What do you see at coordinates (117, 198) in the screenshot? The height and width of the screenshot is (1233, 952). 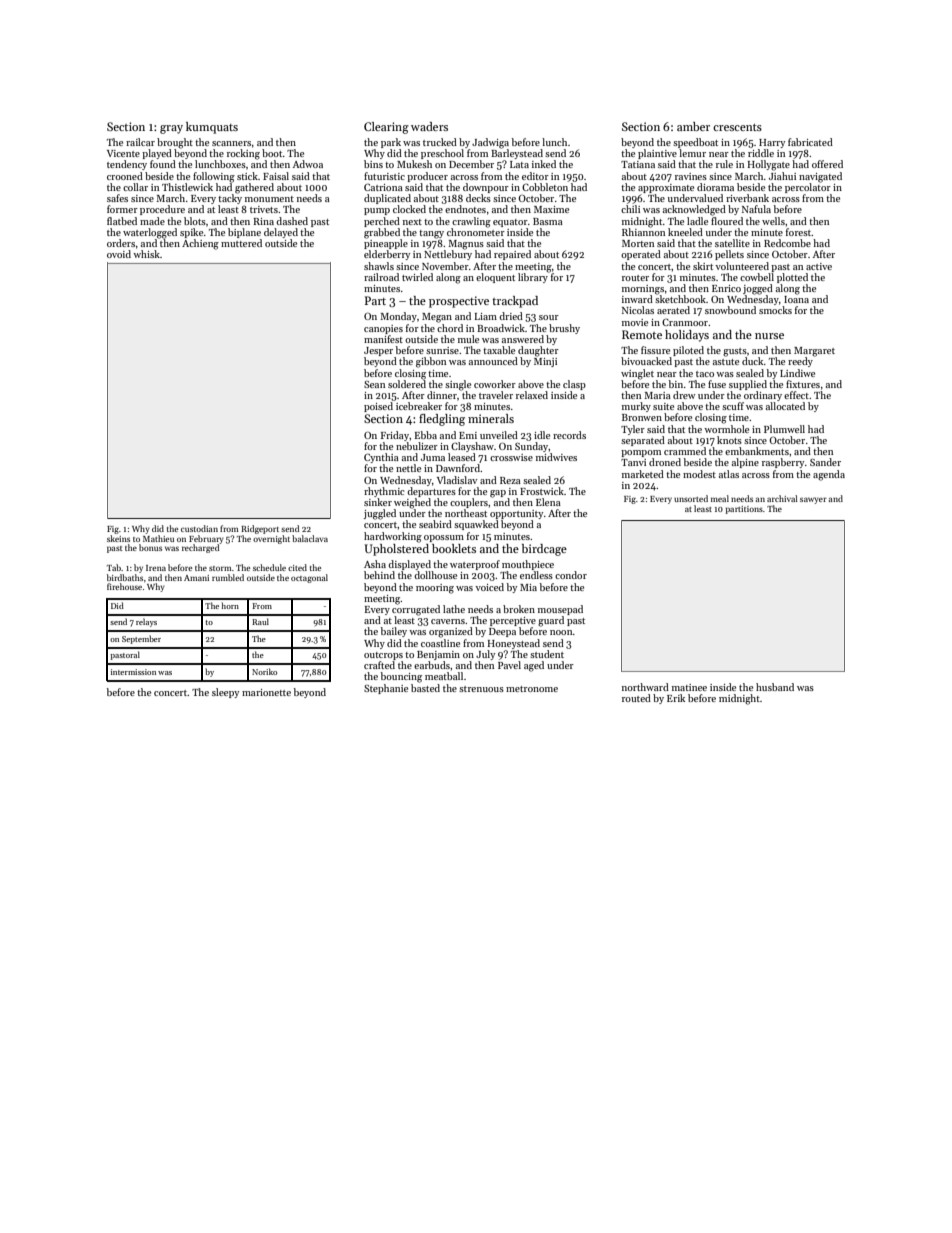 I see `safes` at bounding box center [117, 198].
